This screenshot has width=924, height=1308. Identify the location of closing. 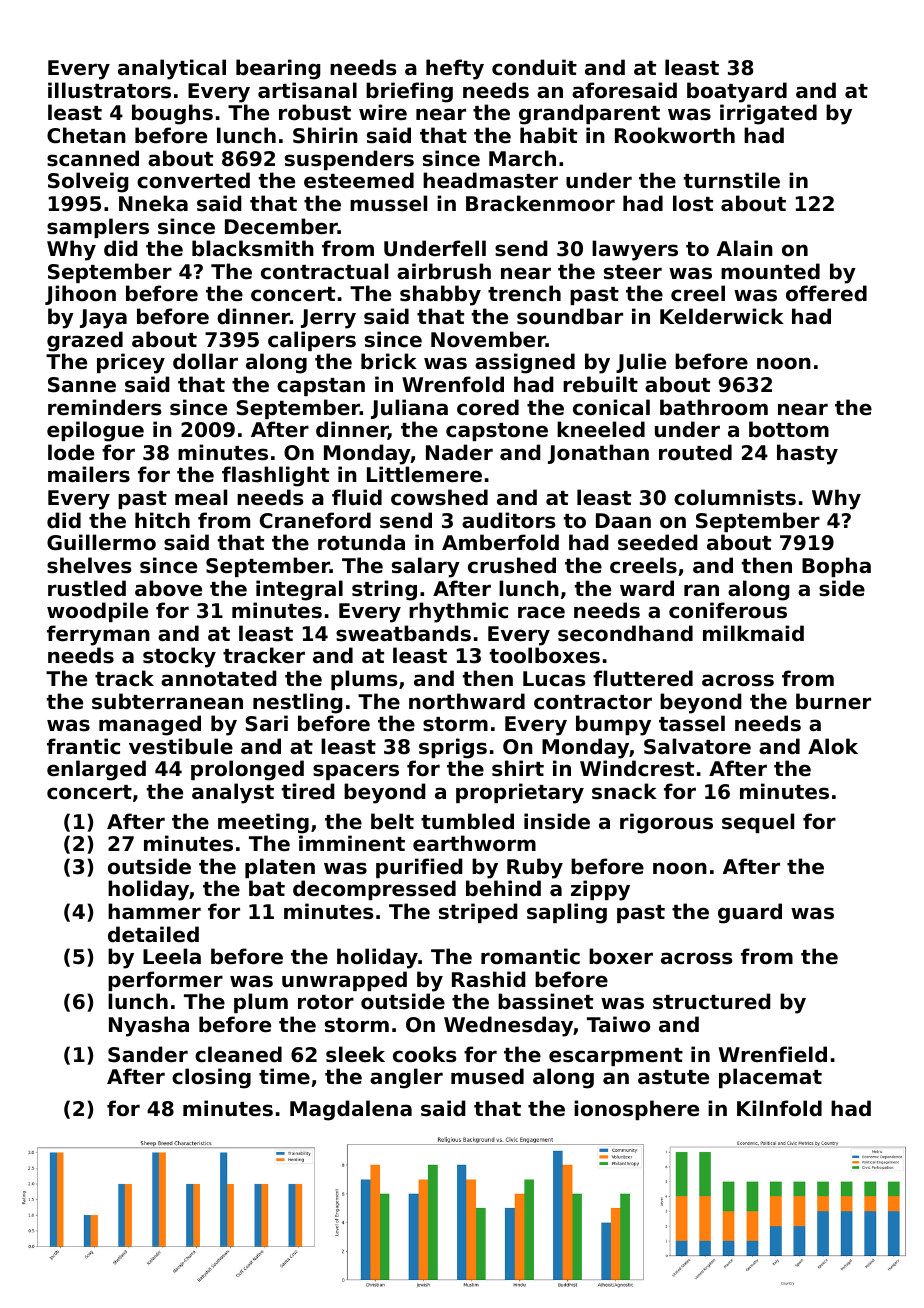
(211, 1078).
